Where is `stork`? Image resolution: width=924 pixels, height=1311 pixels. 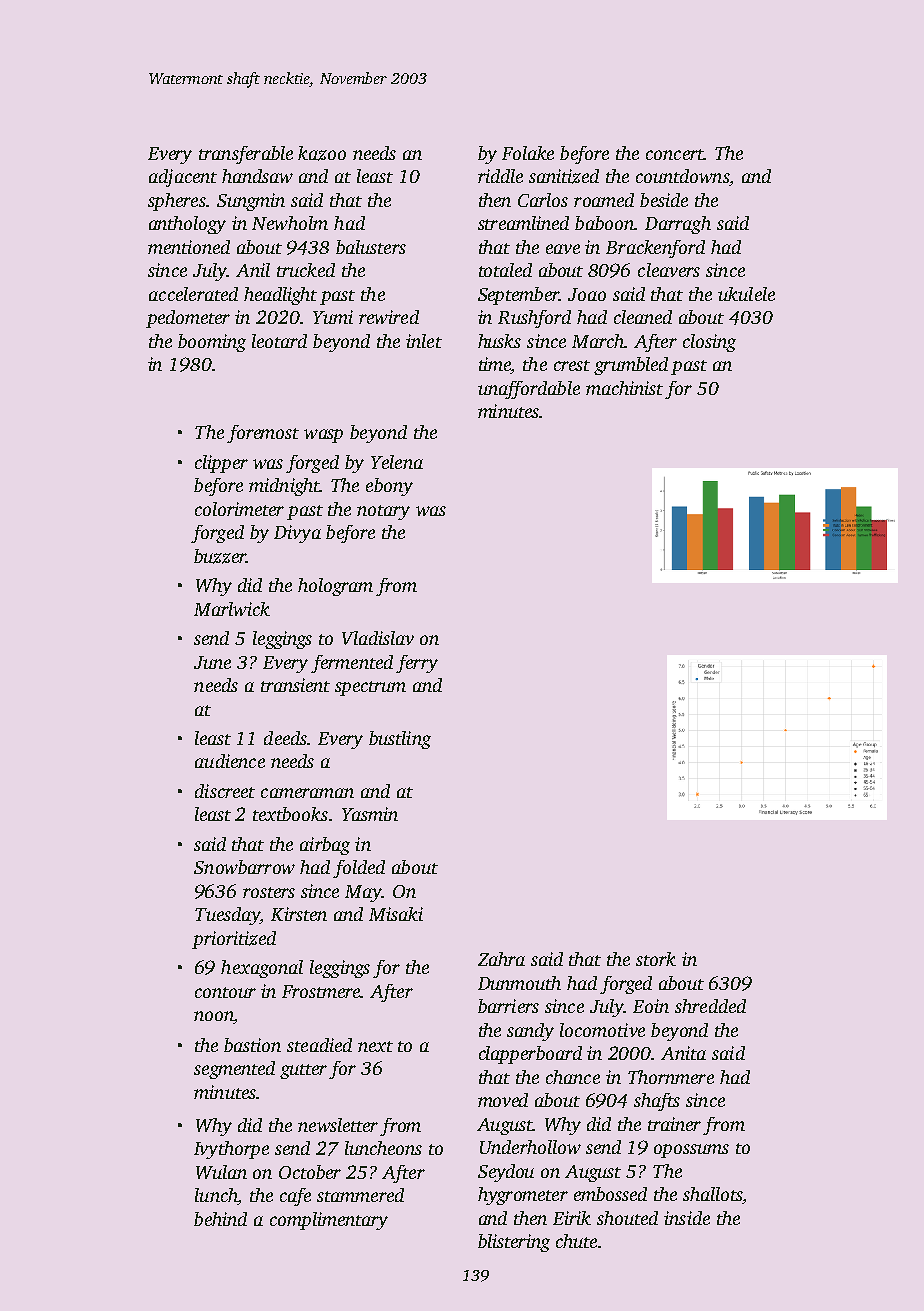
stork is located at coordinates (656, 959).
